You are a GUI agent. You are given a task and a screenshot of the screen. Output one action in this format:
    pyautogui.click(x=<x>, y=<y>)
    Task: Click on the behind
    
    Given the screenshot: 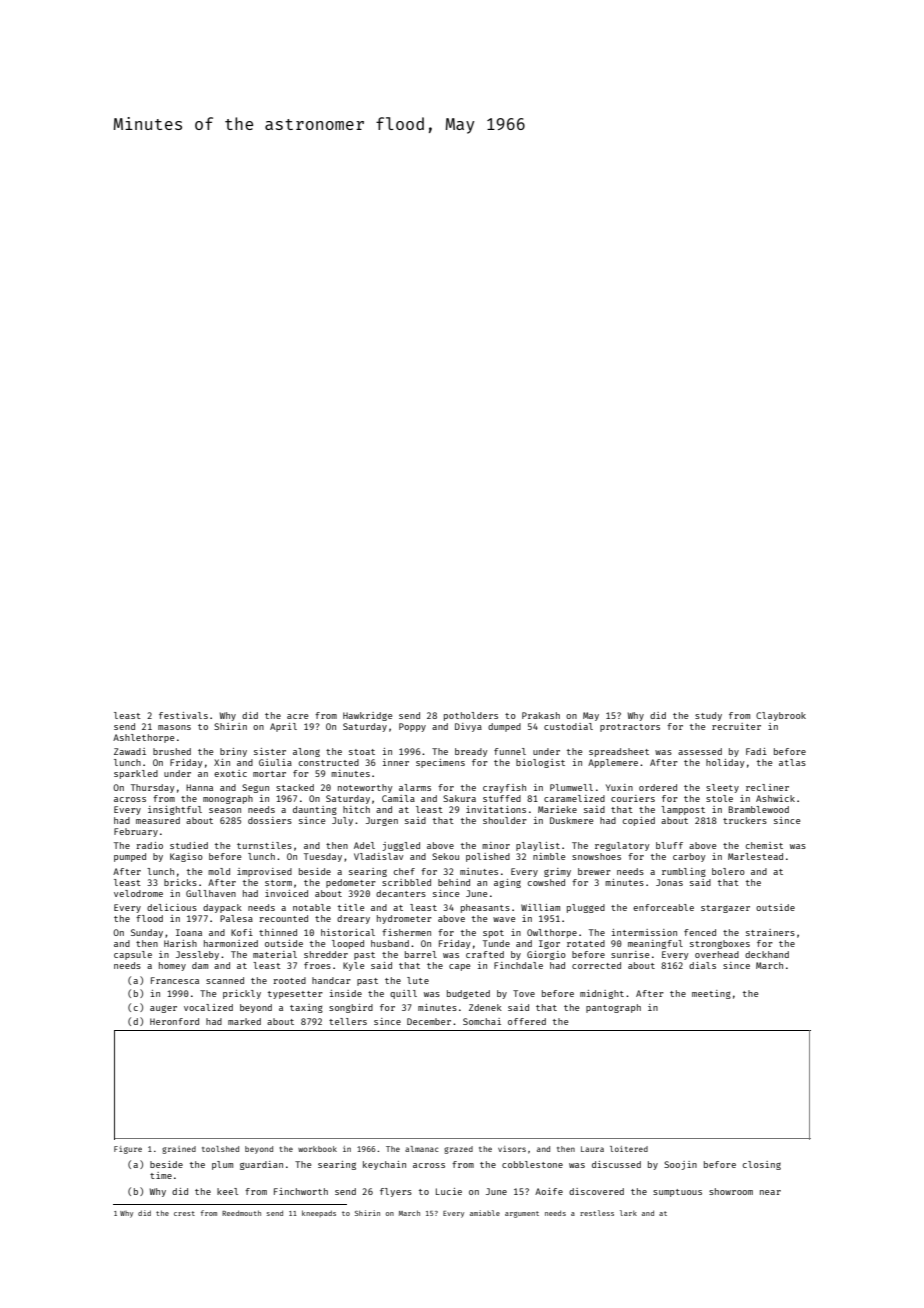 What is the action you would take?
    pyautogui.click(x=454, y=882)
